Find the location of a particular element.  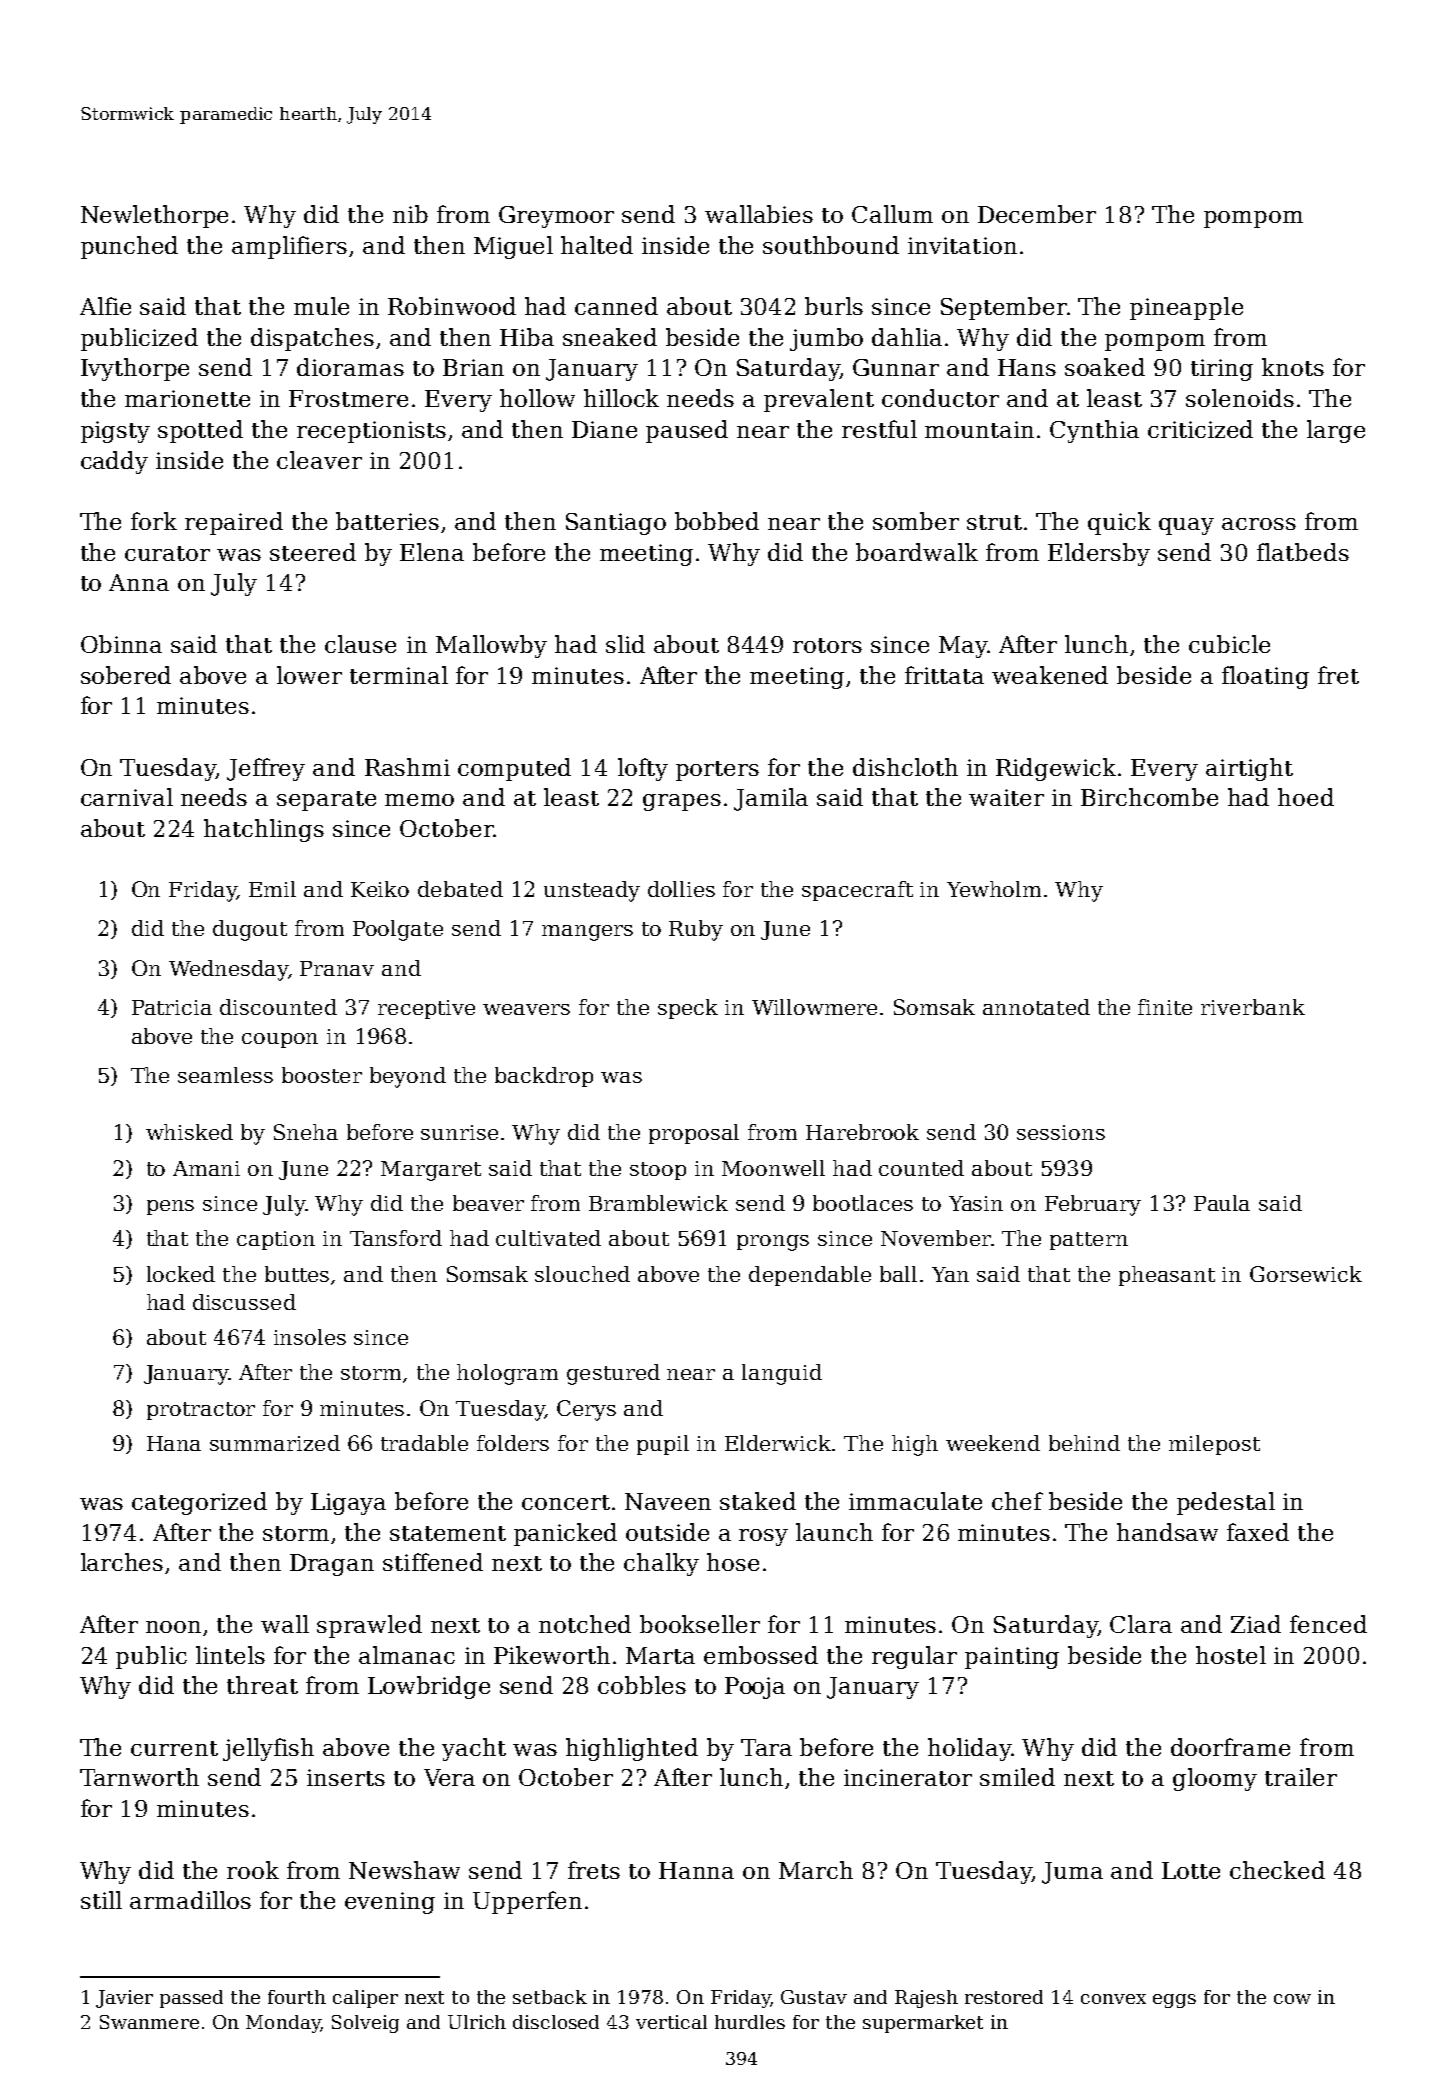

Newlethorpe is located at coordinates (154, 216).
